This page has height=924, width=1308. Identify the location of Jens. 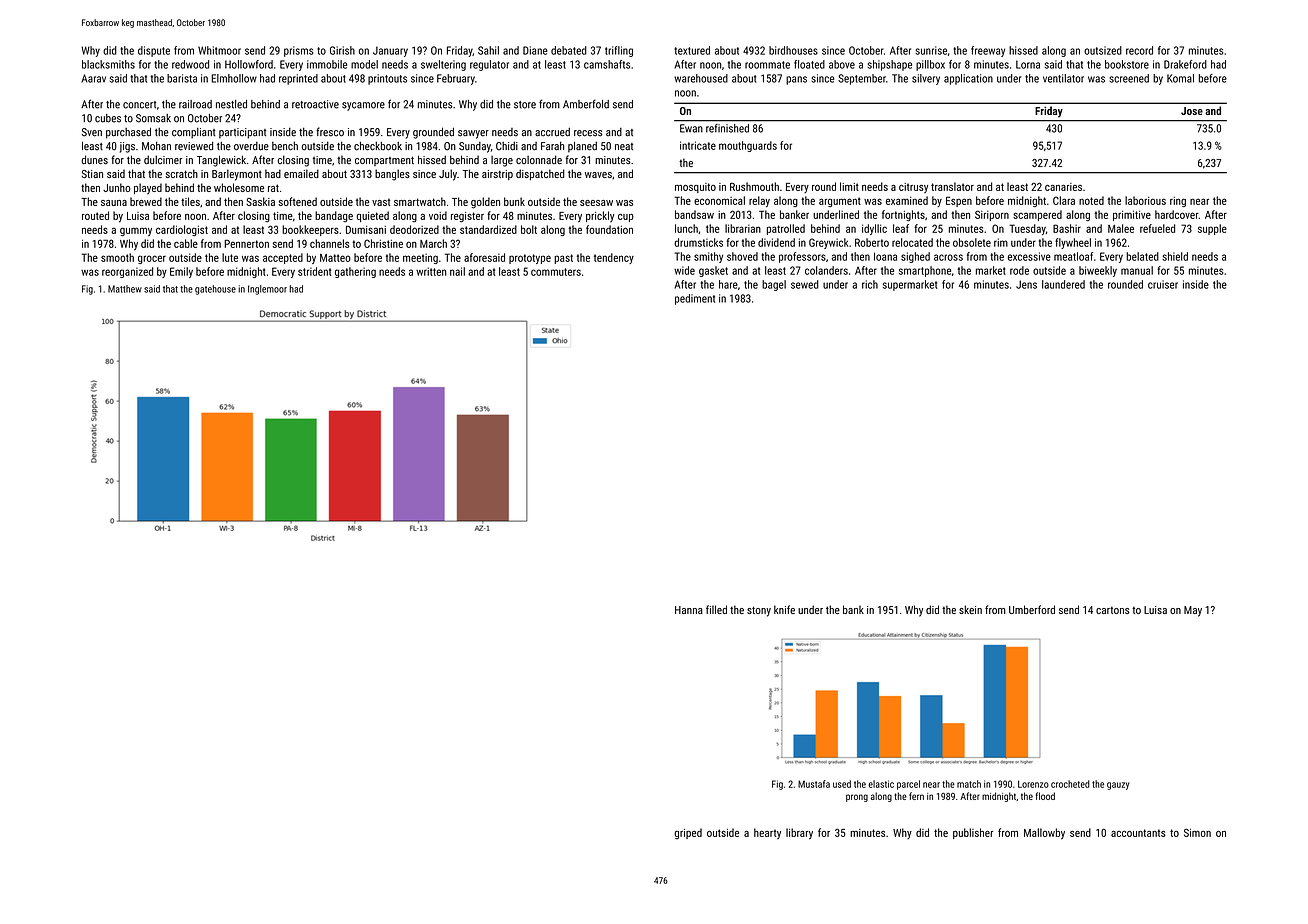
(1026, 284).
